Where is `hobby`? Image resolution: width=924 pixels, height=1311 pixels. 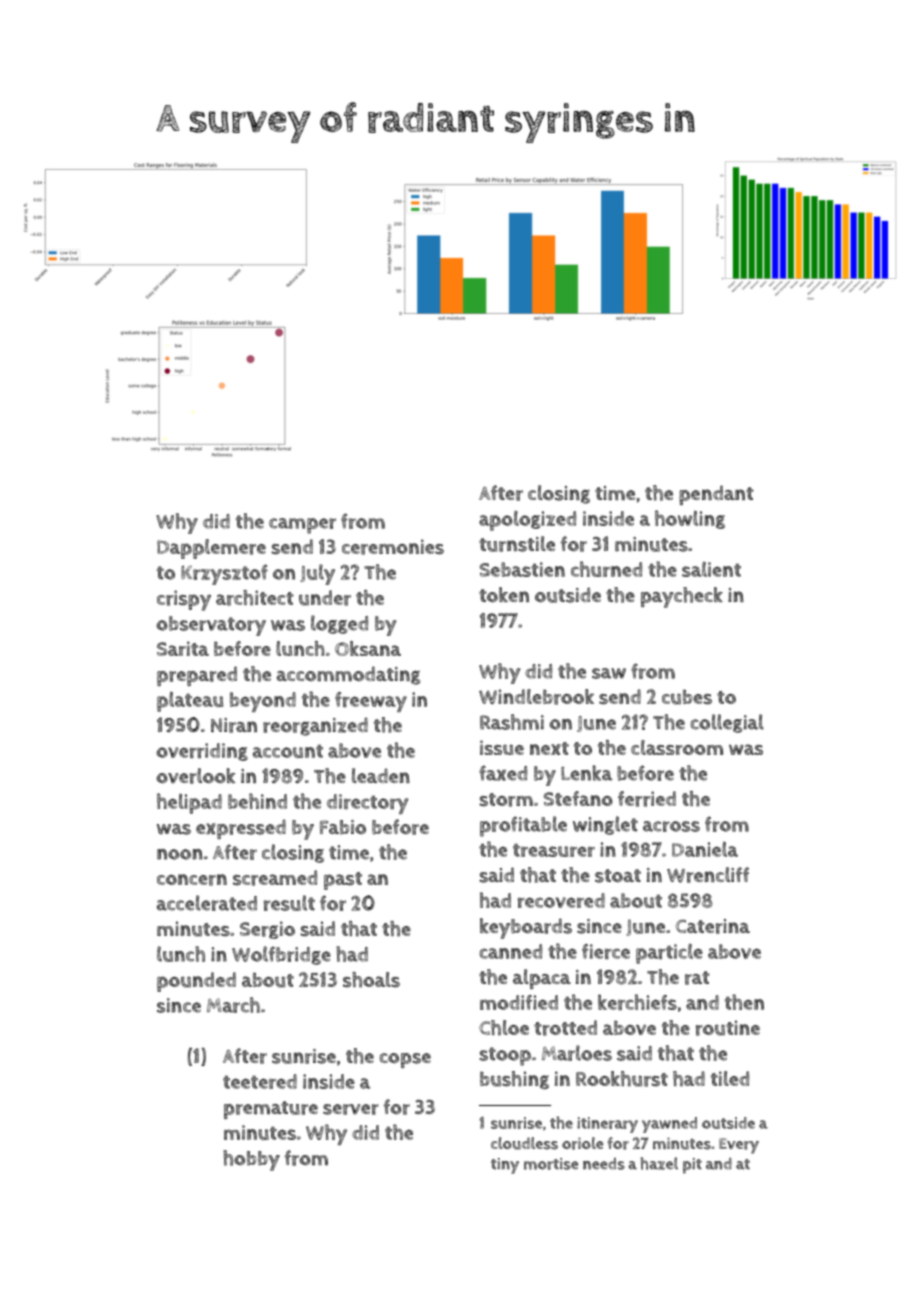
hobby is located at coordinates (251, 1160).
